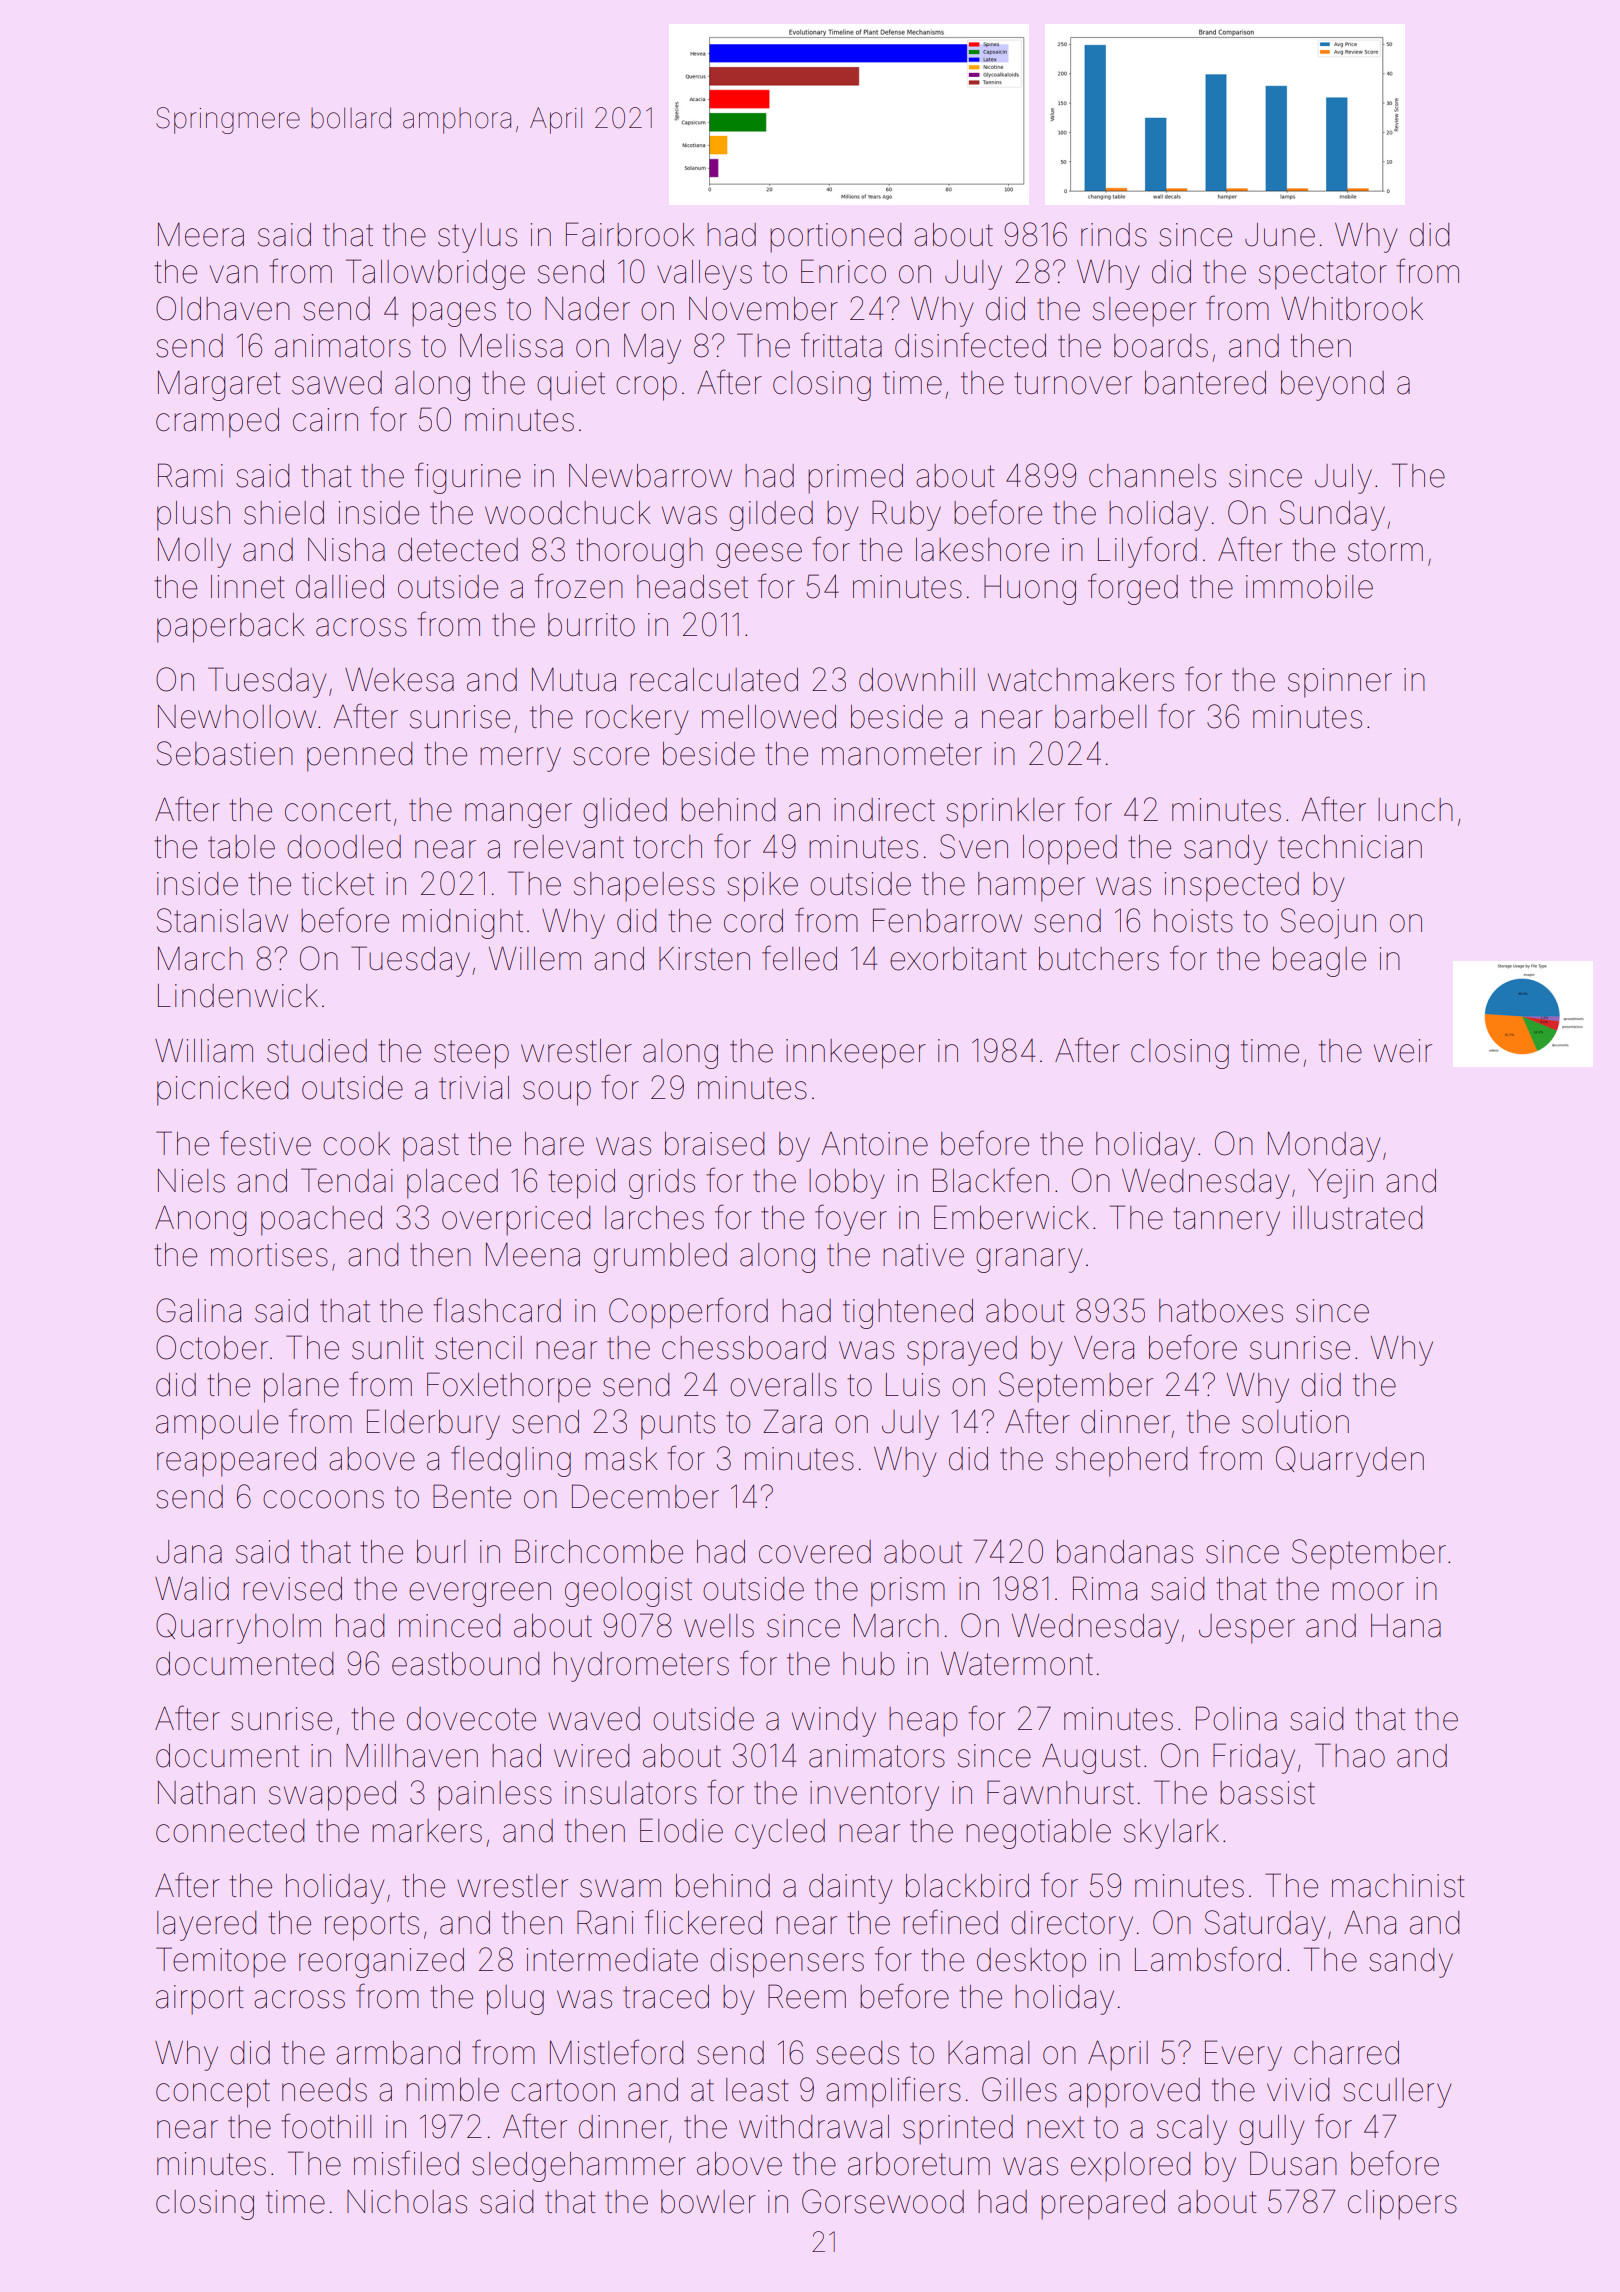 Image resolution: width=1620 pixels, height=2292 pixels. What do you see at coordinates (851, 1220) in the image?
I see `foyer` at bounding box center [851, 1220].
